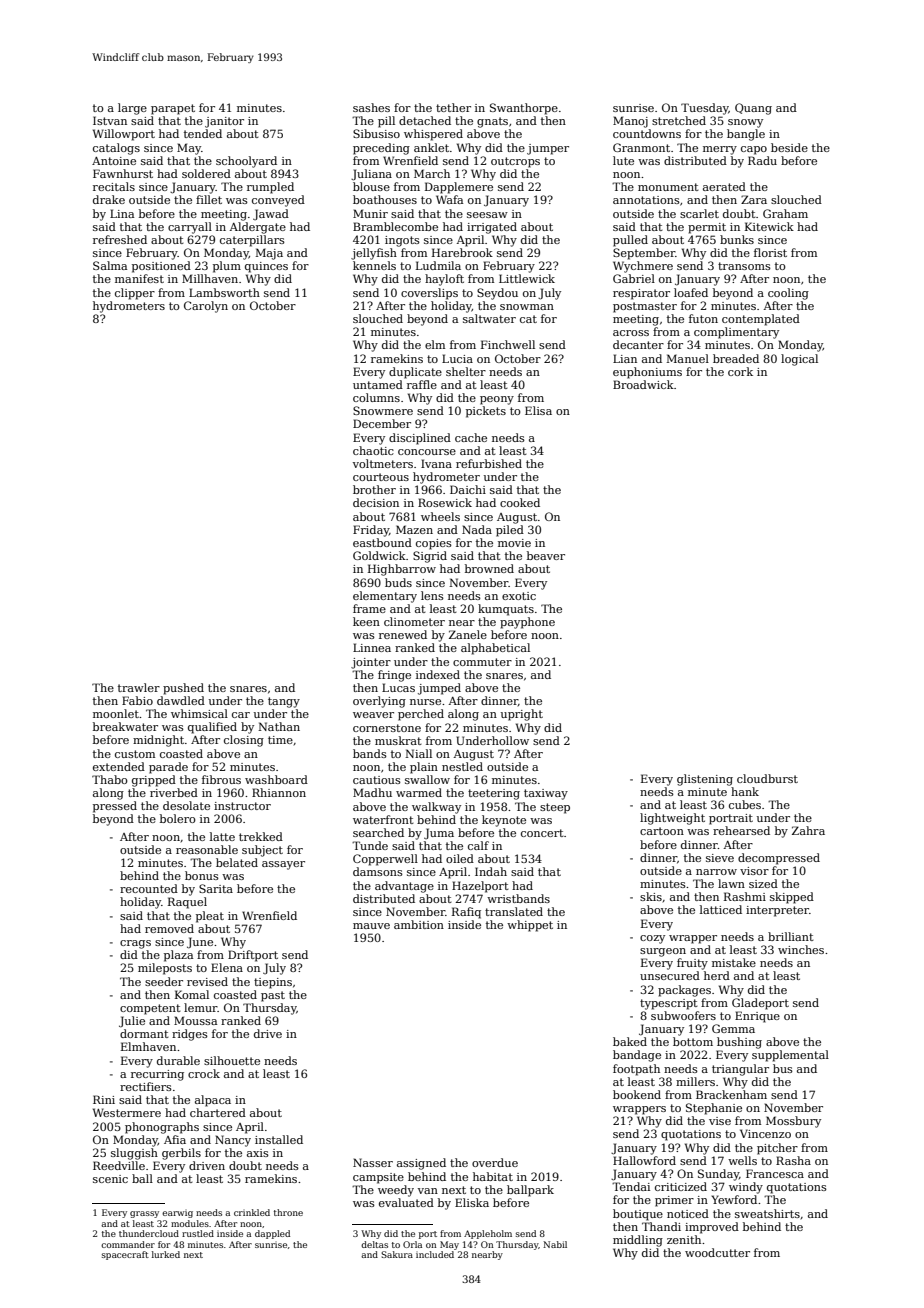 This screenshot has height=1308, width=924. What do you see at coordinates (487, 215) in the screenshot?
I see `seesaw` at bounding box center [487, 215].
